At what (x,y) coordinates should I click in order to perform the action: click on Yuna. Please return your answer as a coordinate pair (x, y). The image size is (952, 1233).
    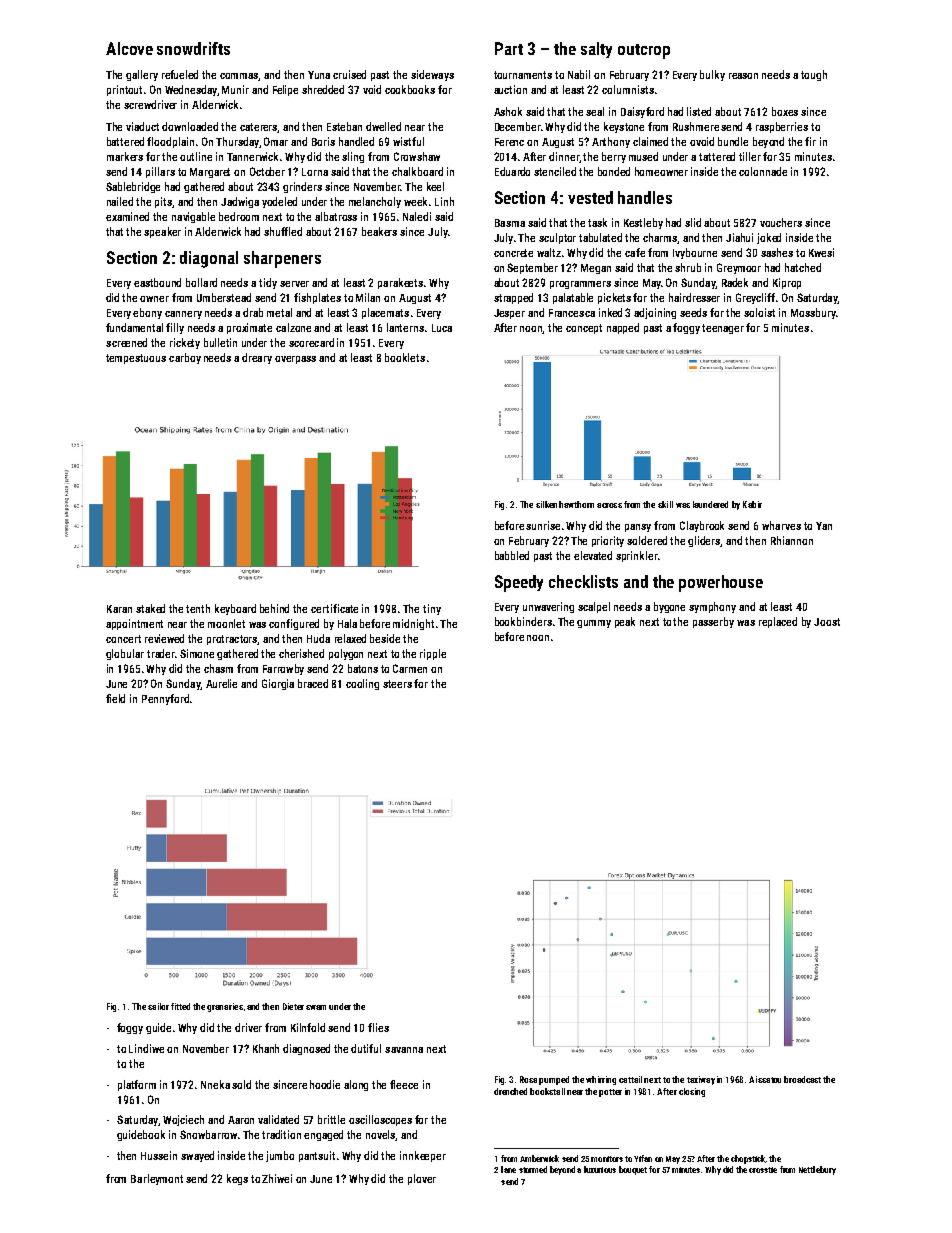
    Looking at the image, I should click on (319, 75).
